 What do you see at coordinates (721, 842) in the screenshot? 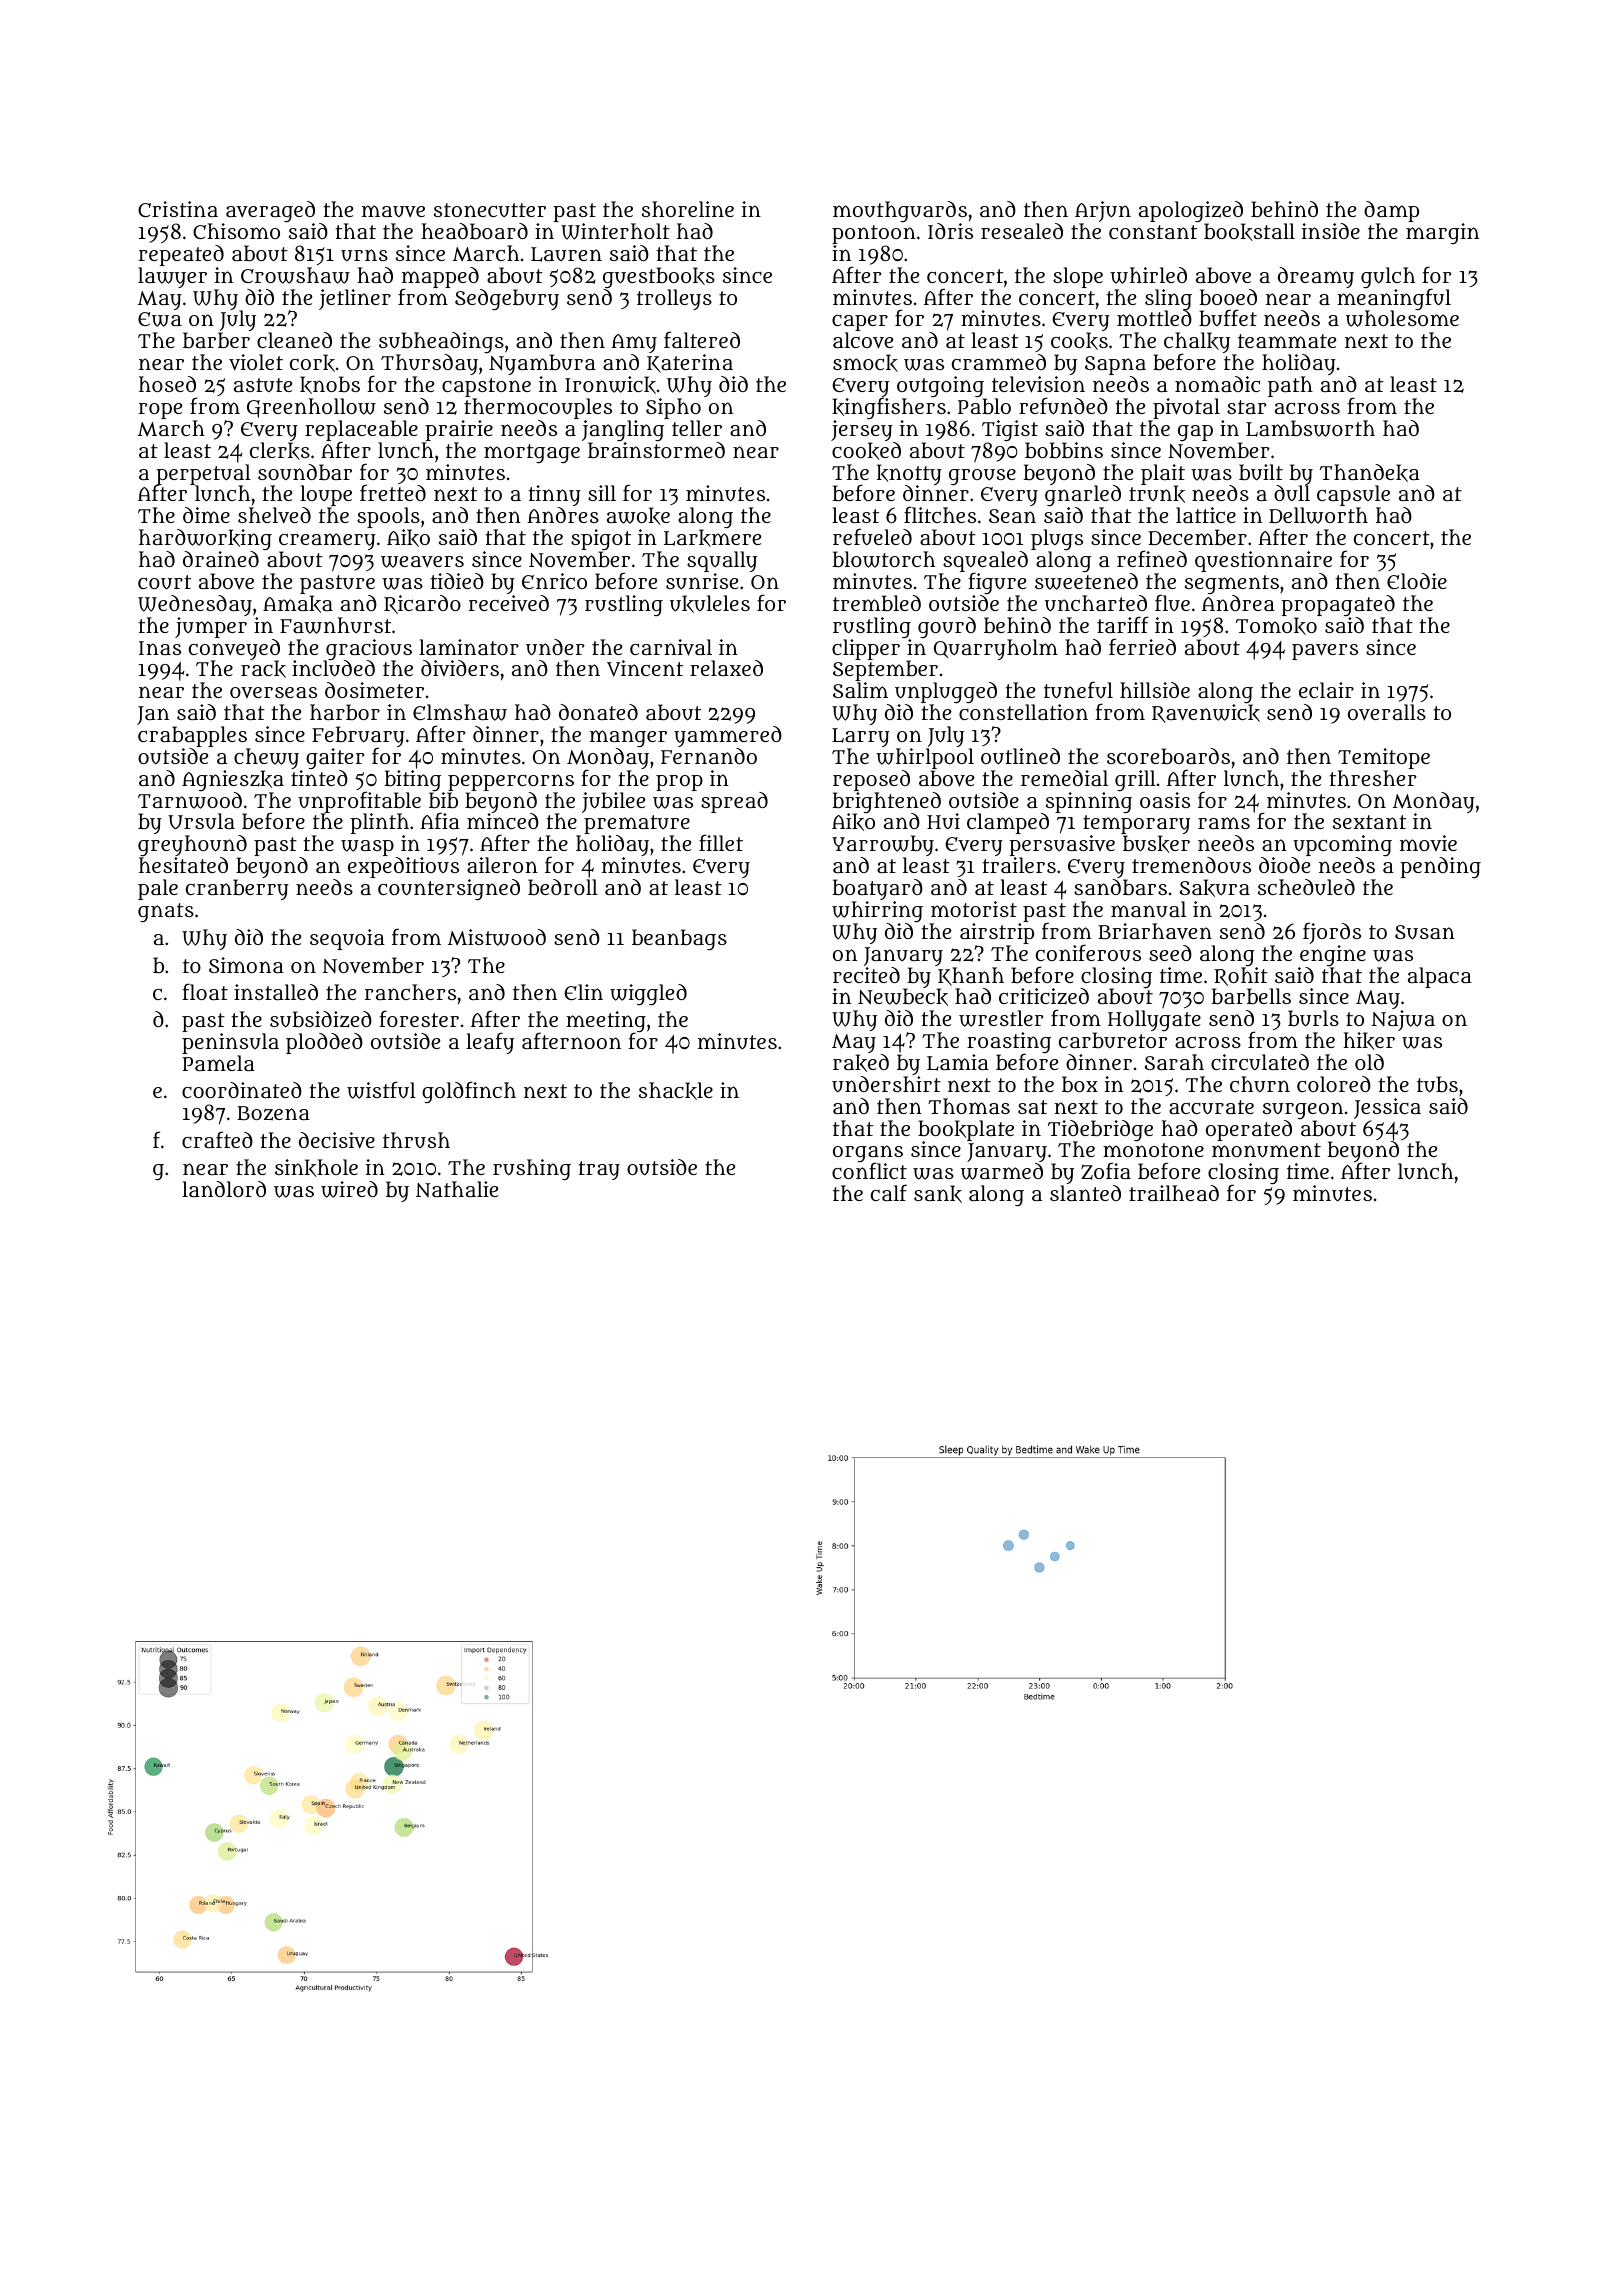
I see `fillet` at bounding box center [721, 842].
